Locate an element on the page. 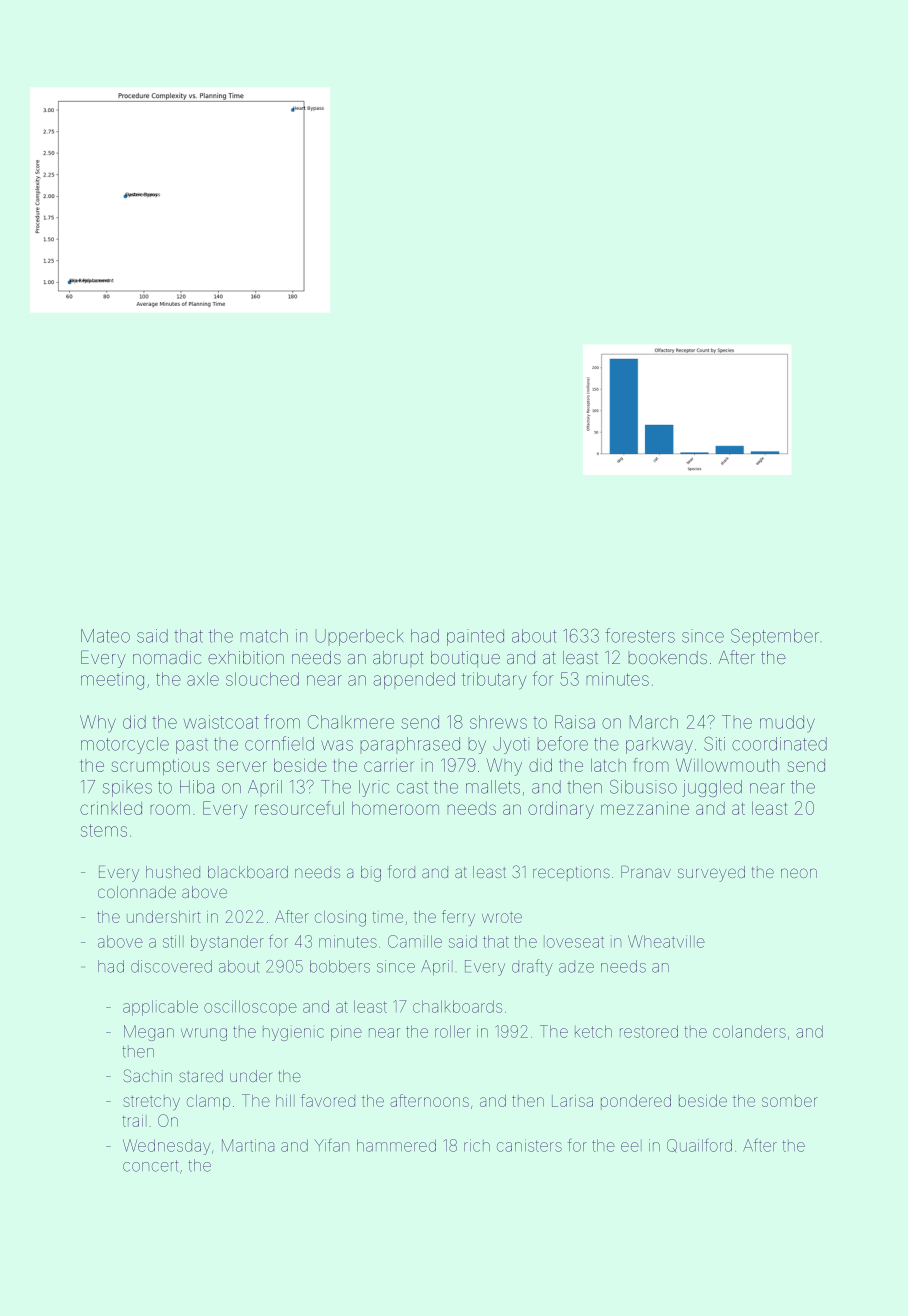 This document has height=1316, width=908. juggled is located at coordinates (712, 788).
